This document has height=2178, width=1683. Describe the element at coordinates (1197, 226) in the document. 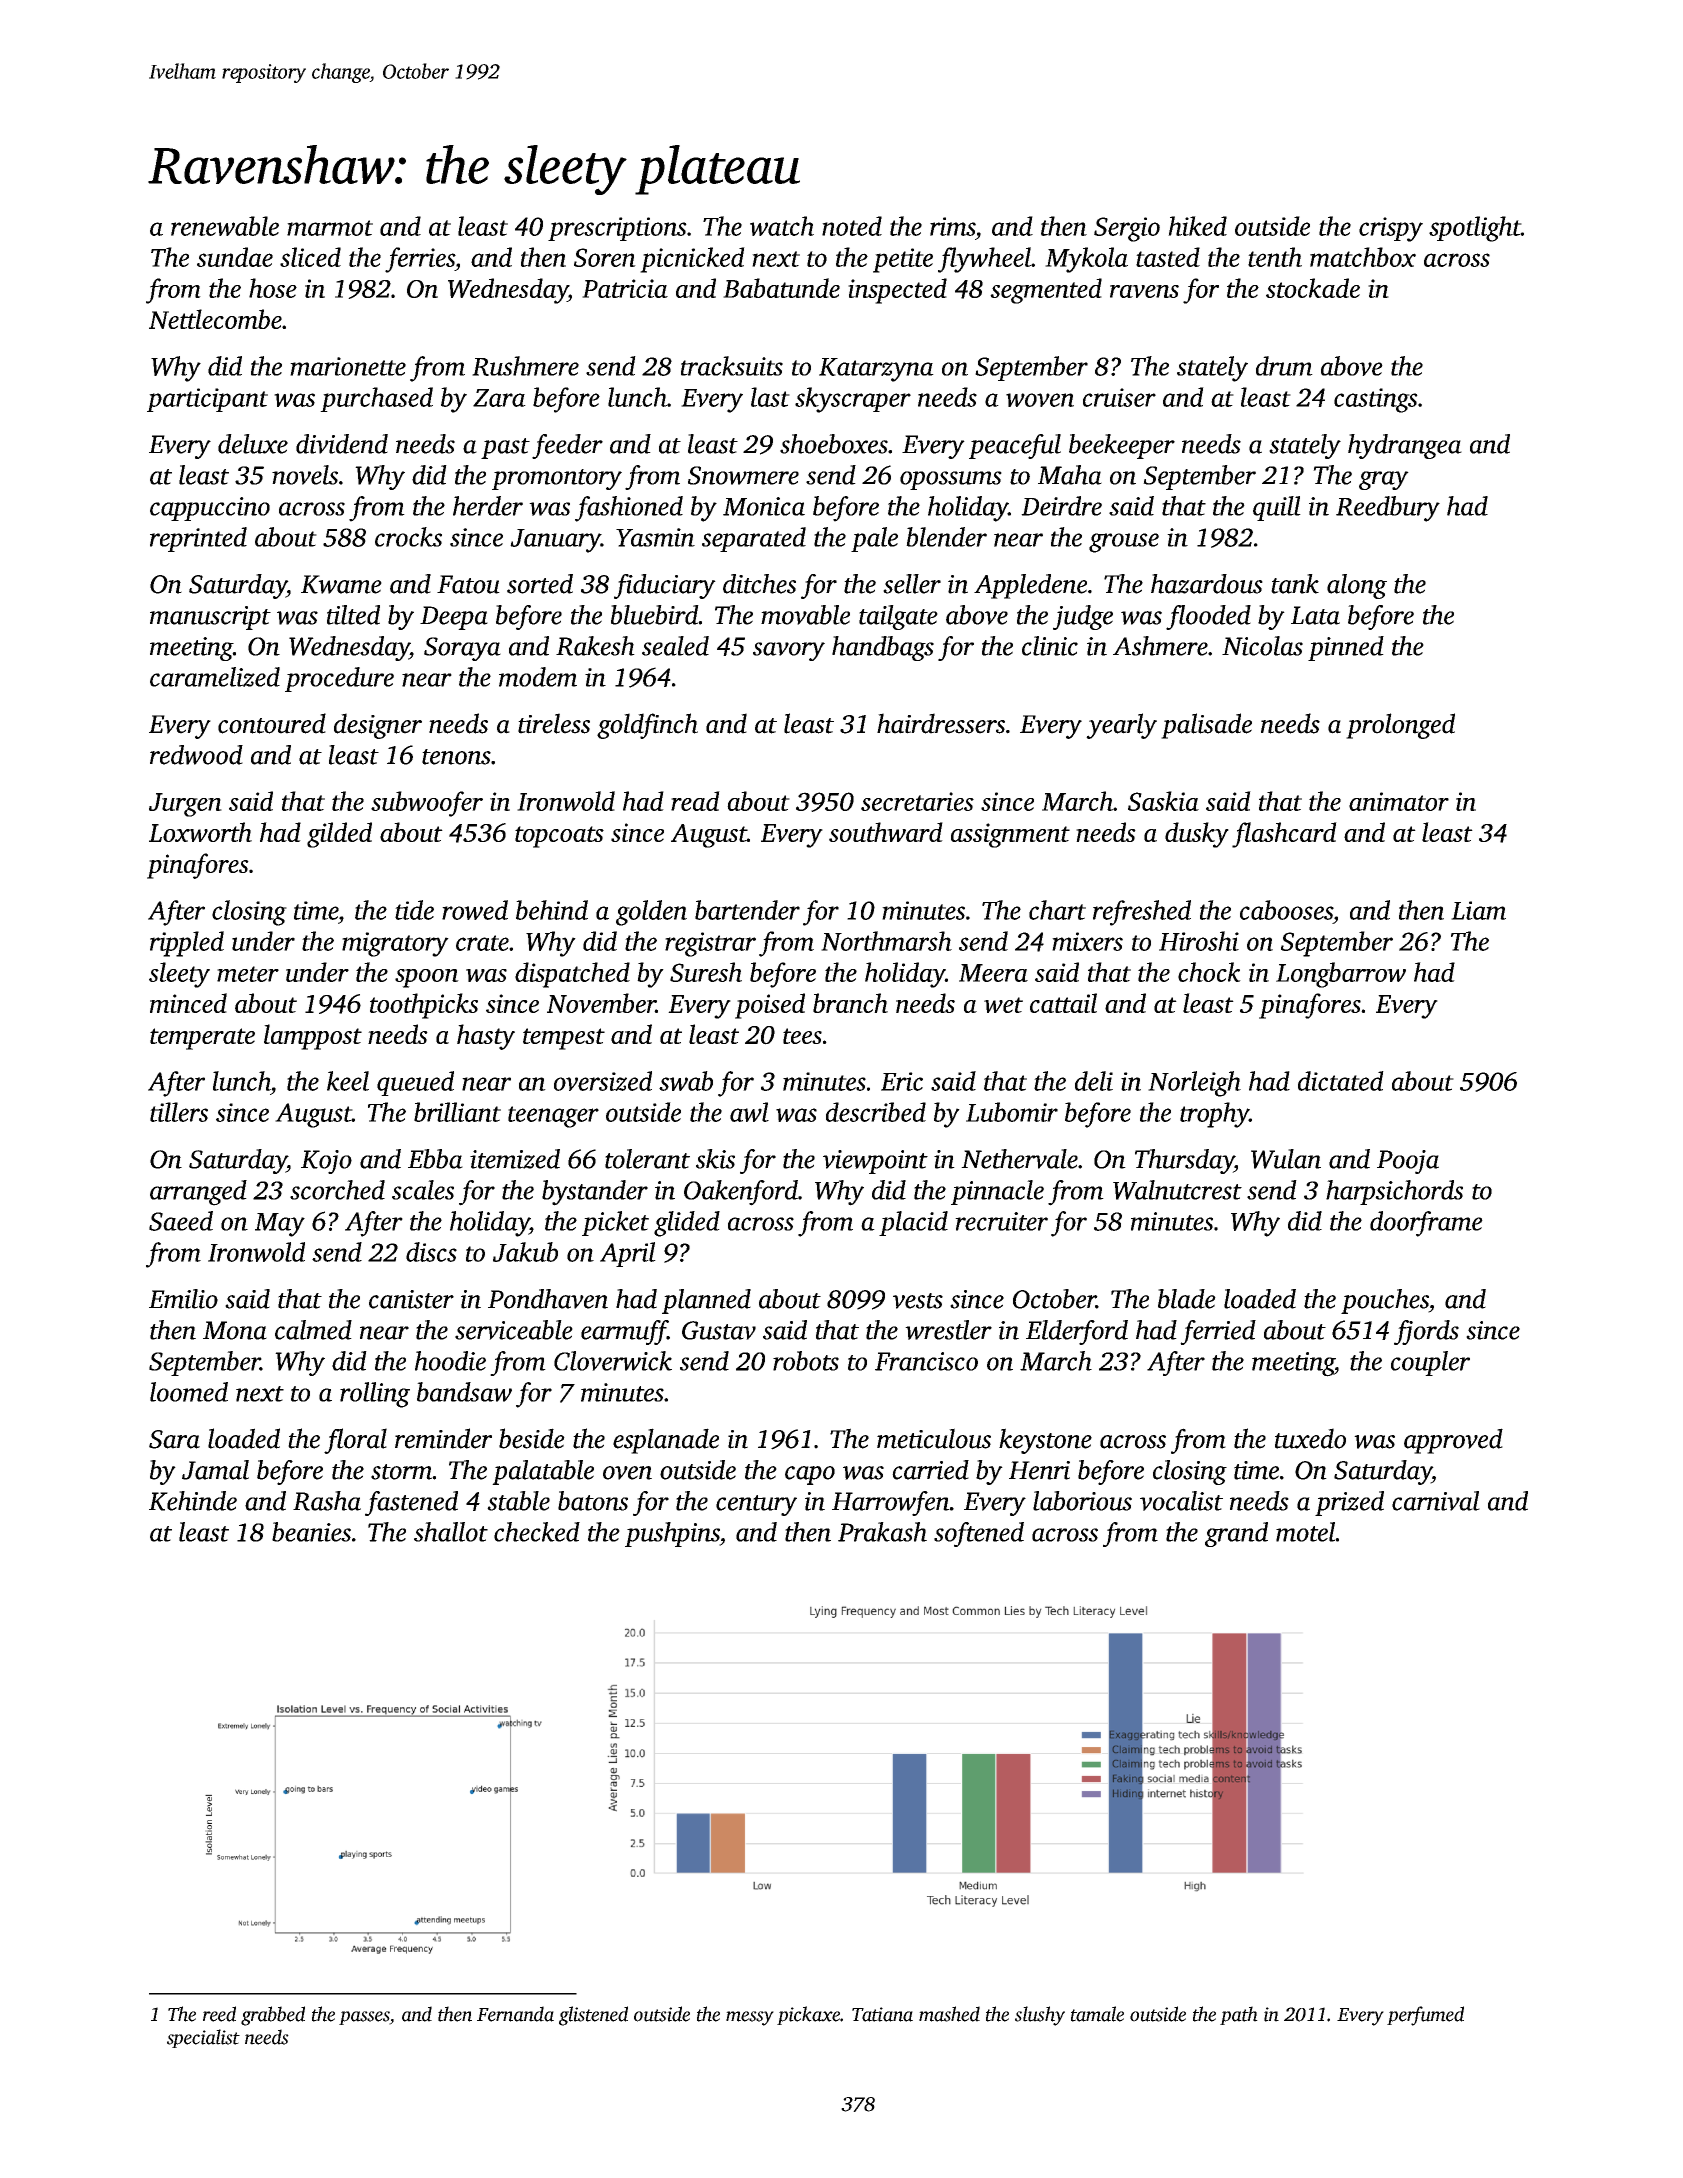

I see `hiked` at that location.
